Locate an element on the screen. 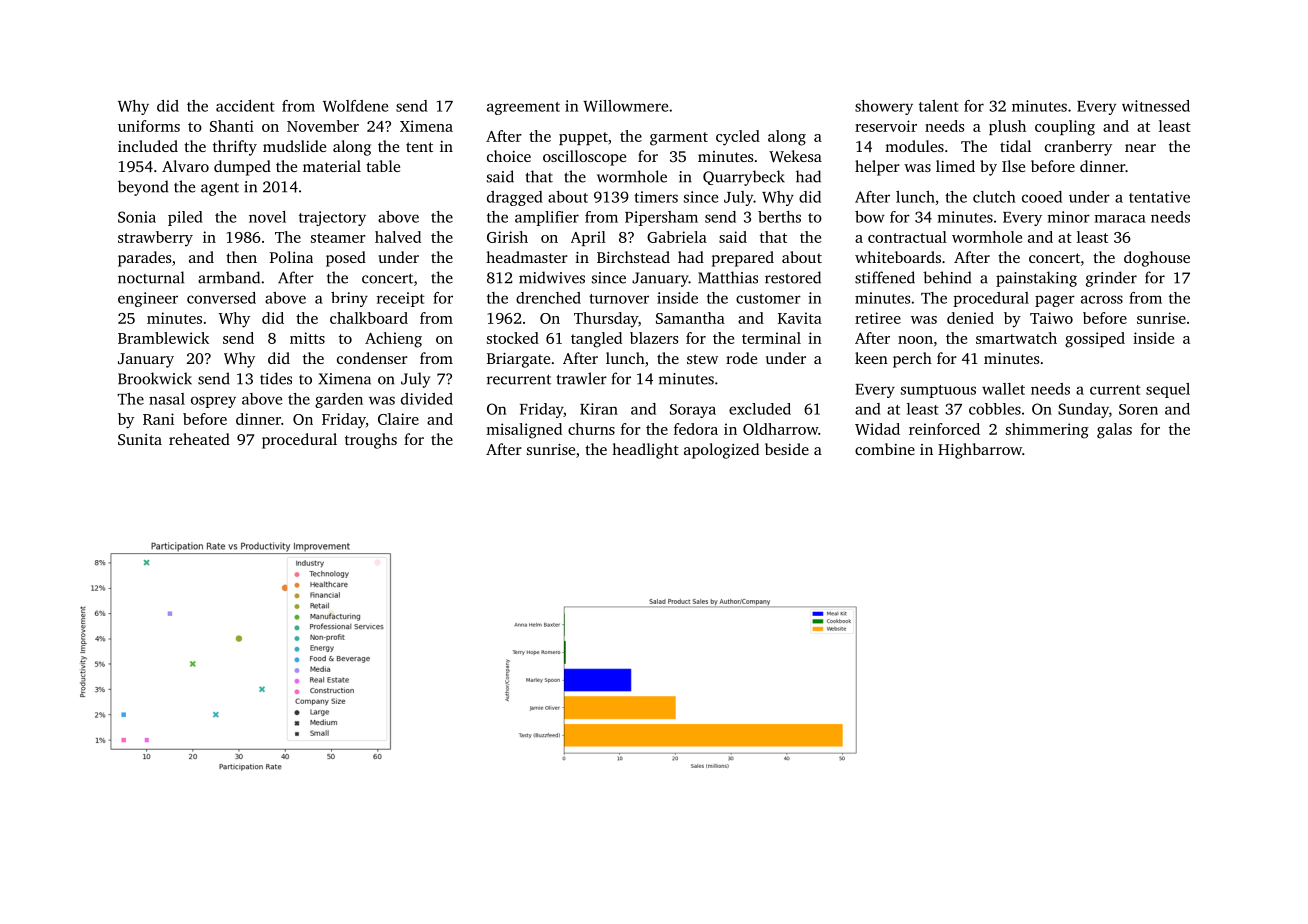 The image size is (1308, 924). doghouse is located at coordinates (1157, 259).
